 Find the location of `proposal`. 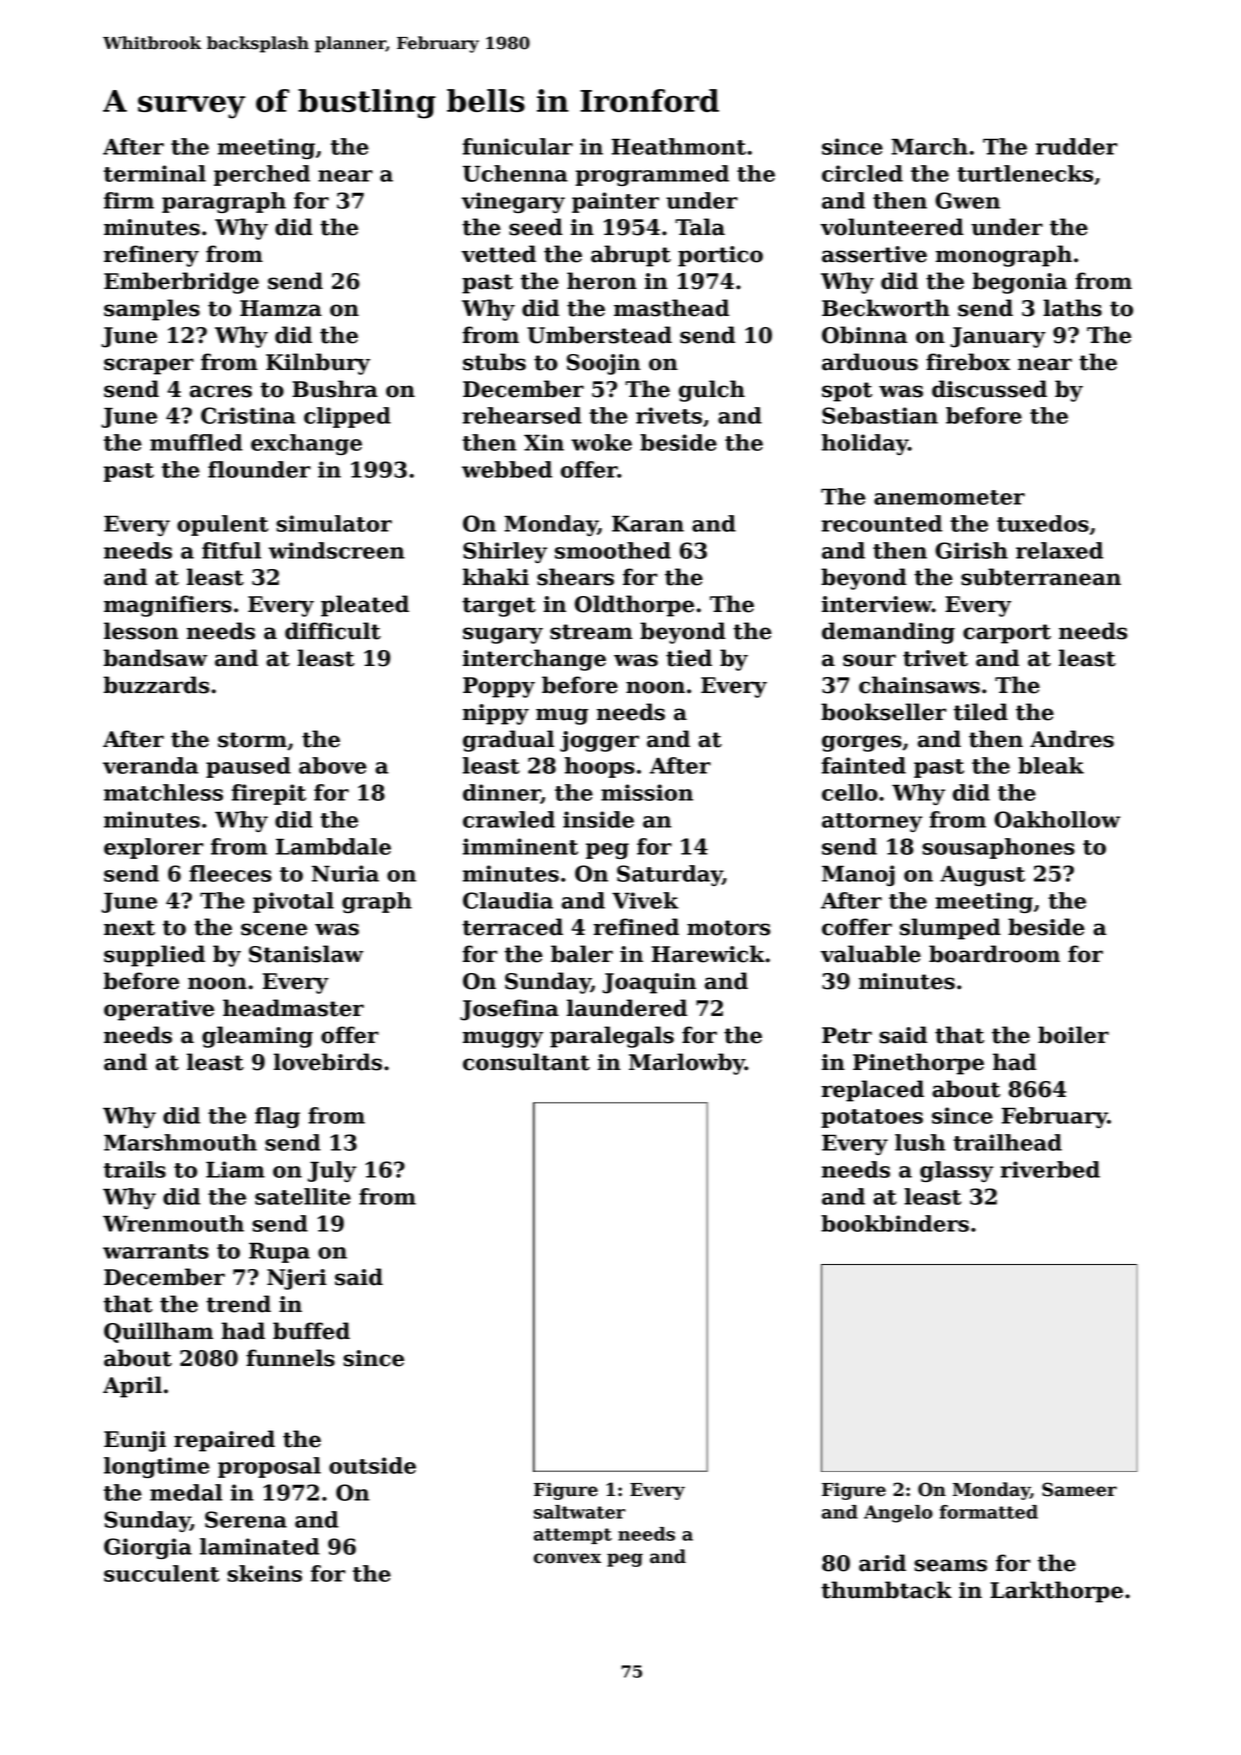

proposal is located at coordinates (269, 1467).
